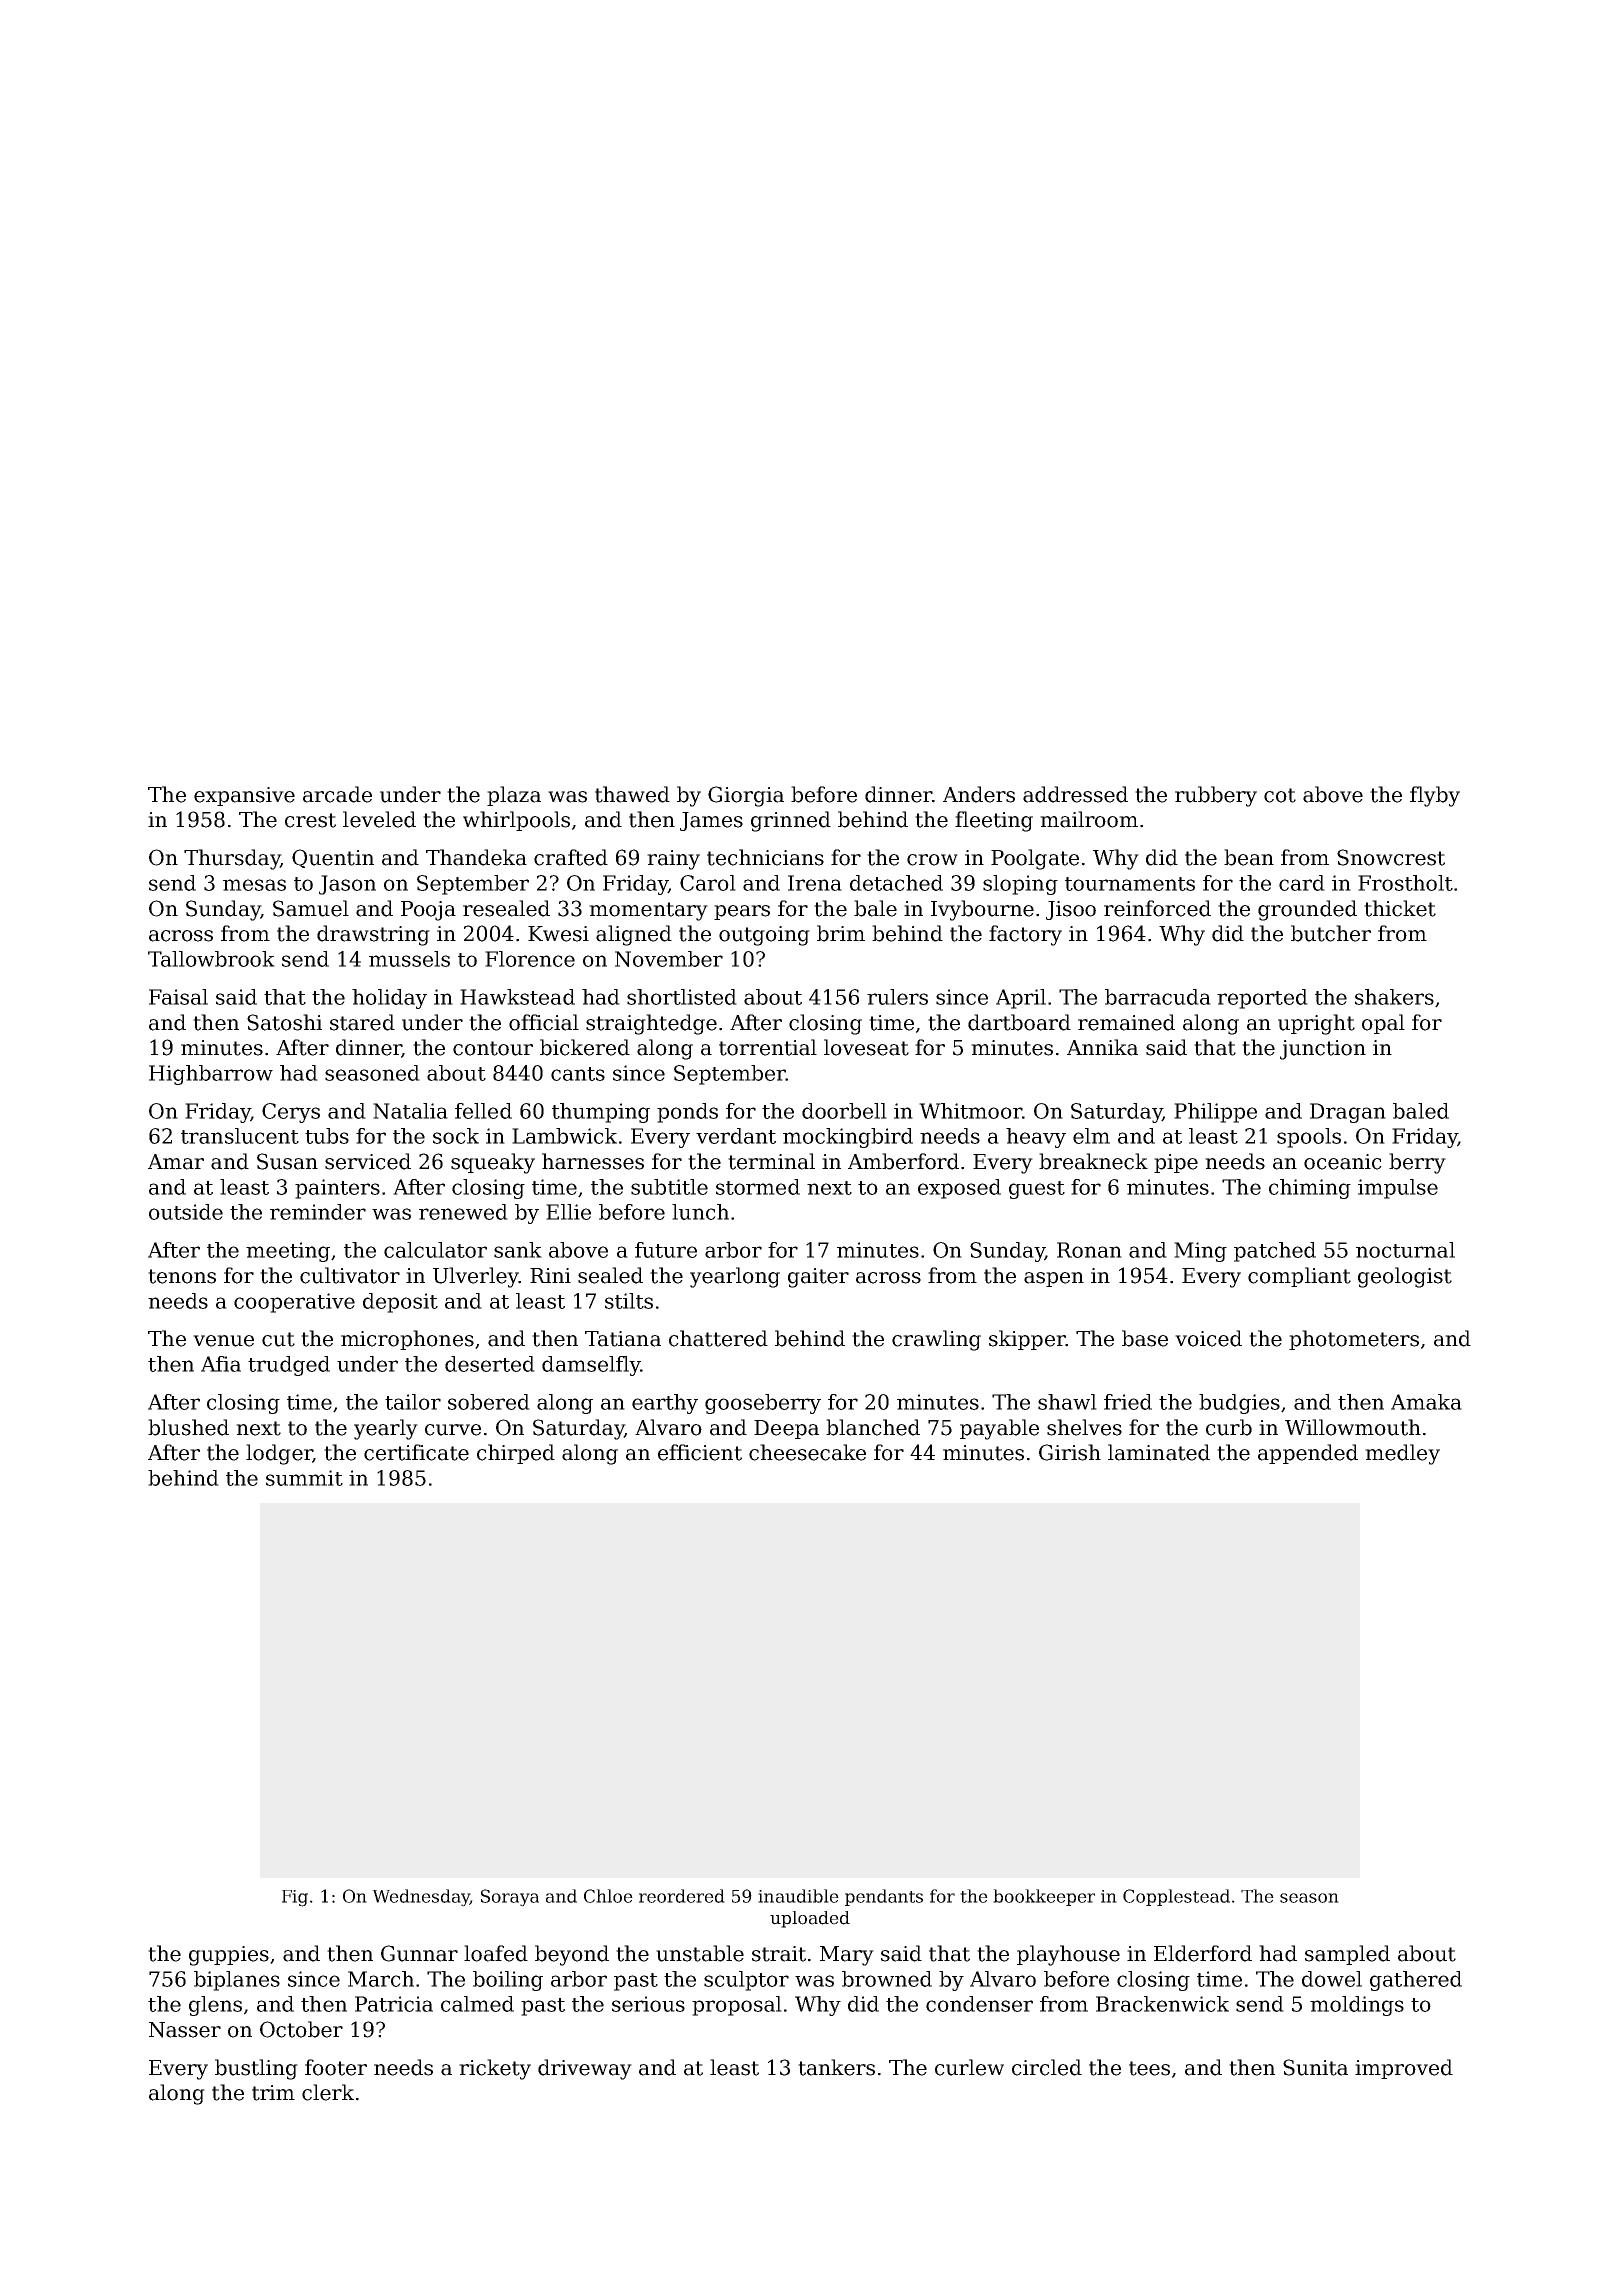 Image resolution: width=1620 pixels, height=2292 pixels. I want to click on Anders, so click(979, 794).
